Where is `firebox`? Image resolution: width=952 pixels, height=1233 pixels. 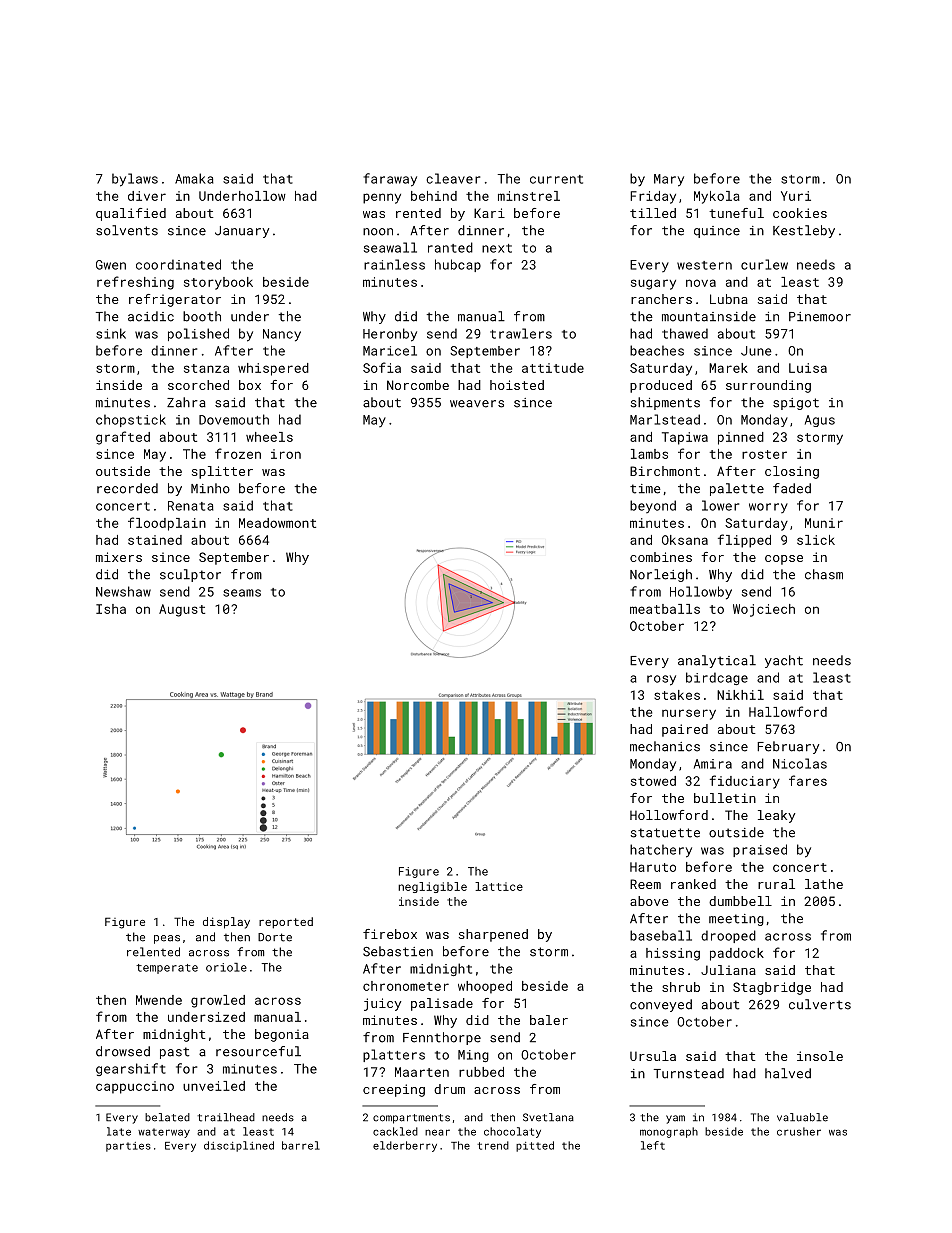
firebox is located at coordinates (390, 934).
